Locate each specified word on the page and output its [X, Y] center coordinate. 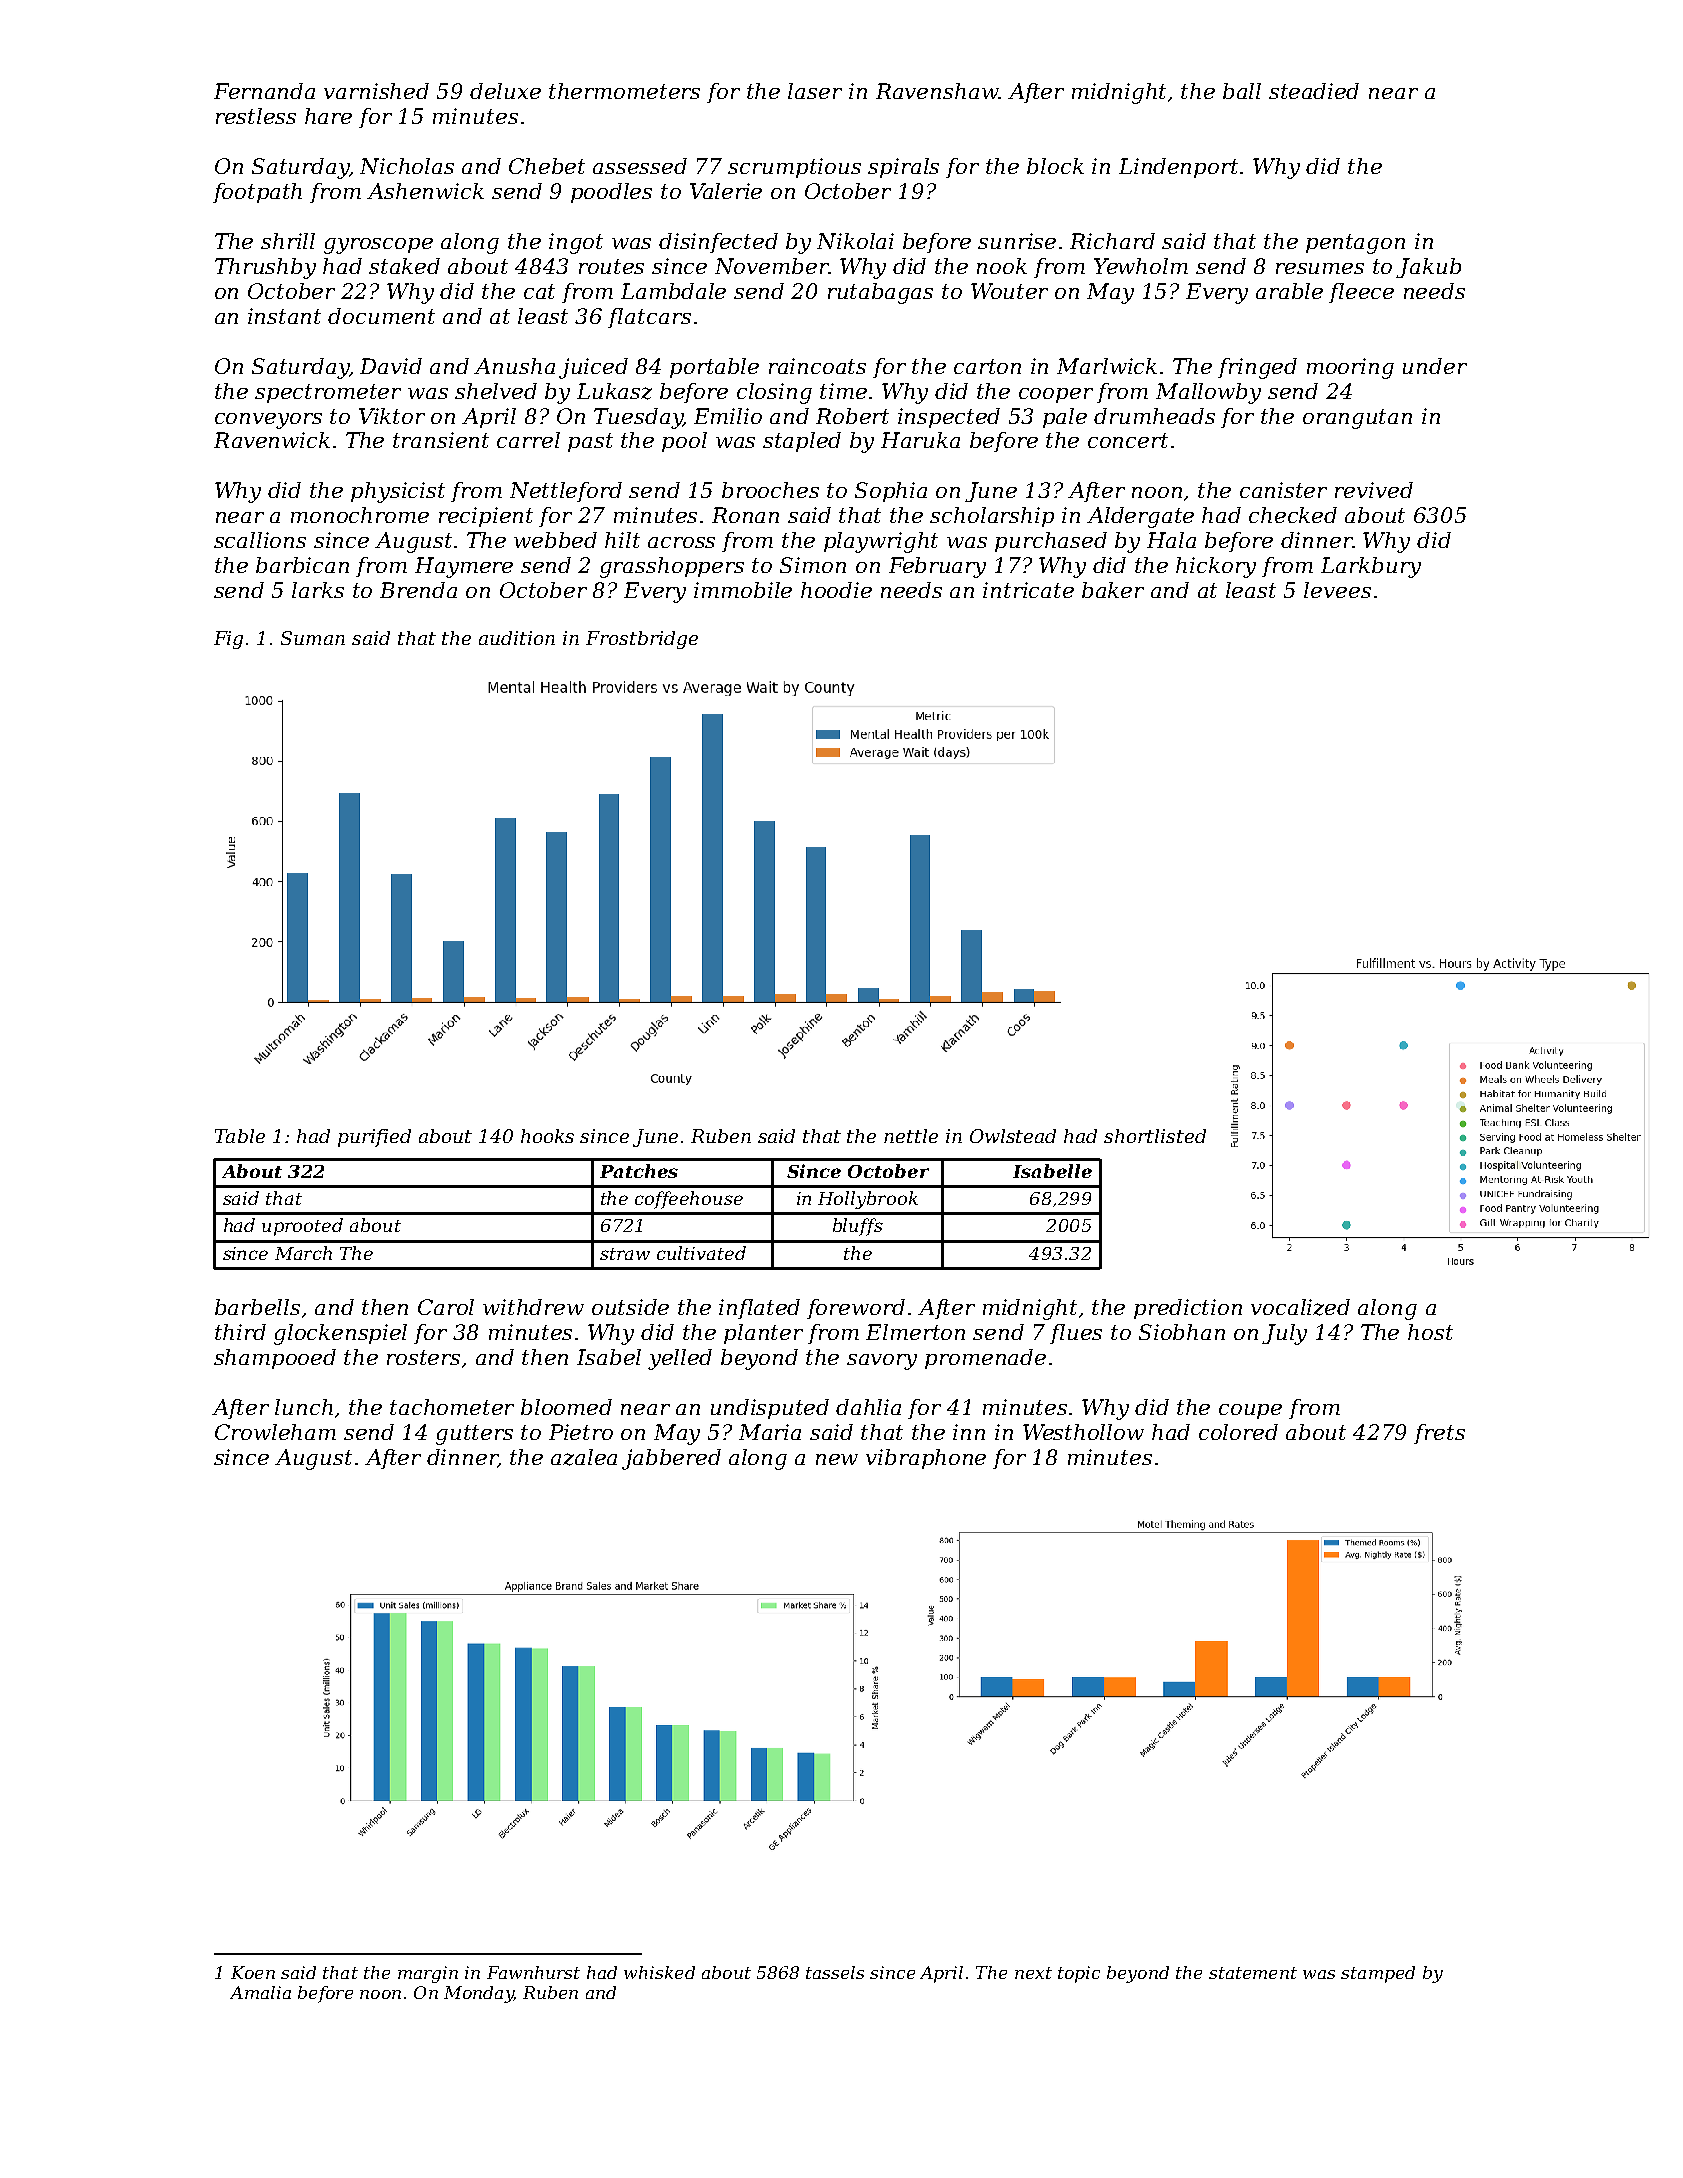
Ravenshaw [937, 91]
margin [428, 1974]
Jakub [1428, 268]
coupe [1250, 1411]
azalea [584, 1457]
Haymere [464, 567]
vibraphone [926, 1459]
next [1033, 1973]
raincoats [817, 366]
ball [1242, 91]
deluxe [505, 91]
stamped [1378, 1974]
